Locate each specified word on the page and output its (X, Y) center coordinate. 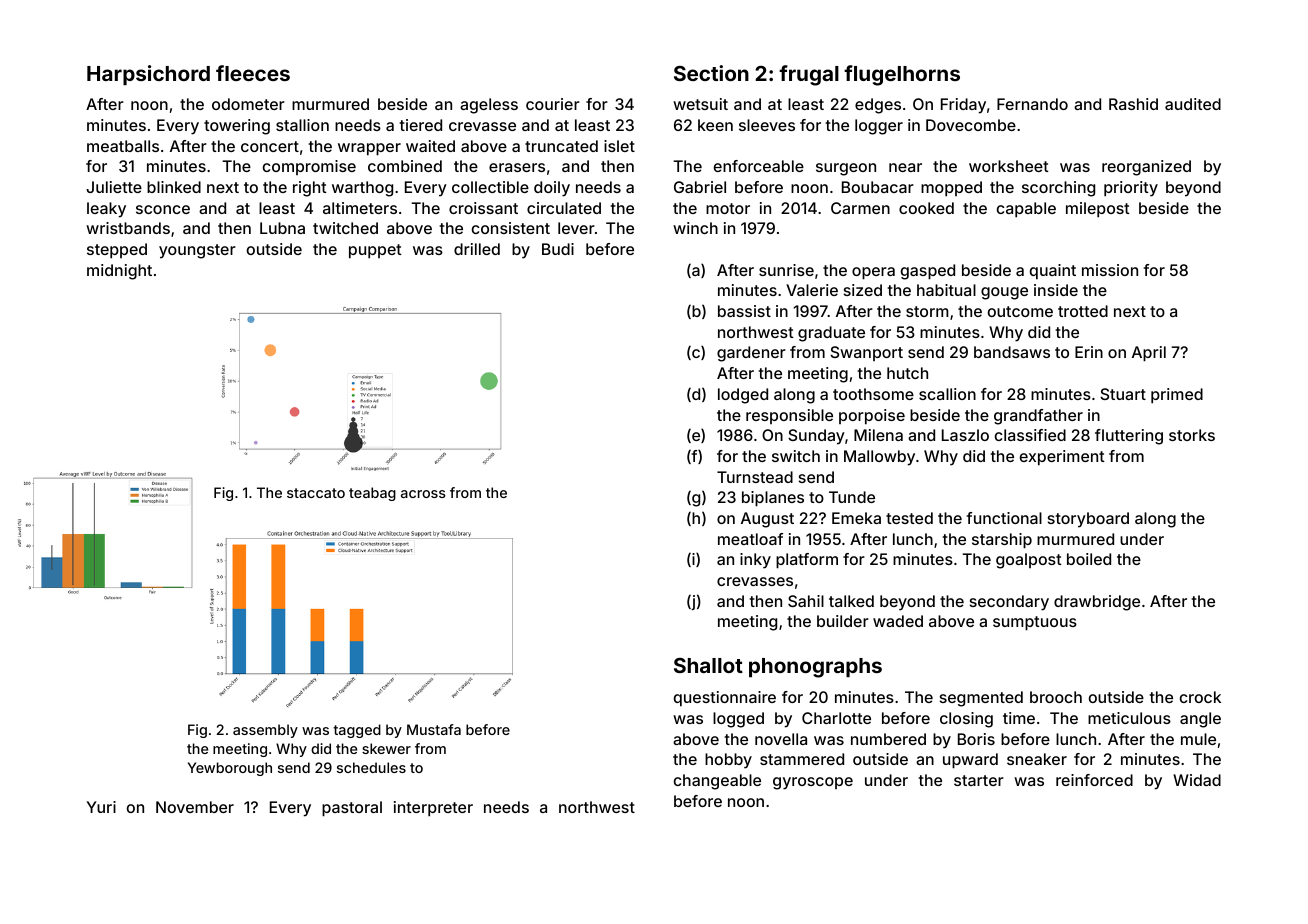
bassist (744, 311)
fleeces (253, 73)
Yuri (101, 807)
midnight (119, 272)
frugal (809, 75)
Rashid (1133, 104)
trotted (1083, 311)
